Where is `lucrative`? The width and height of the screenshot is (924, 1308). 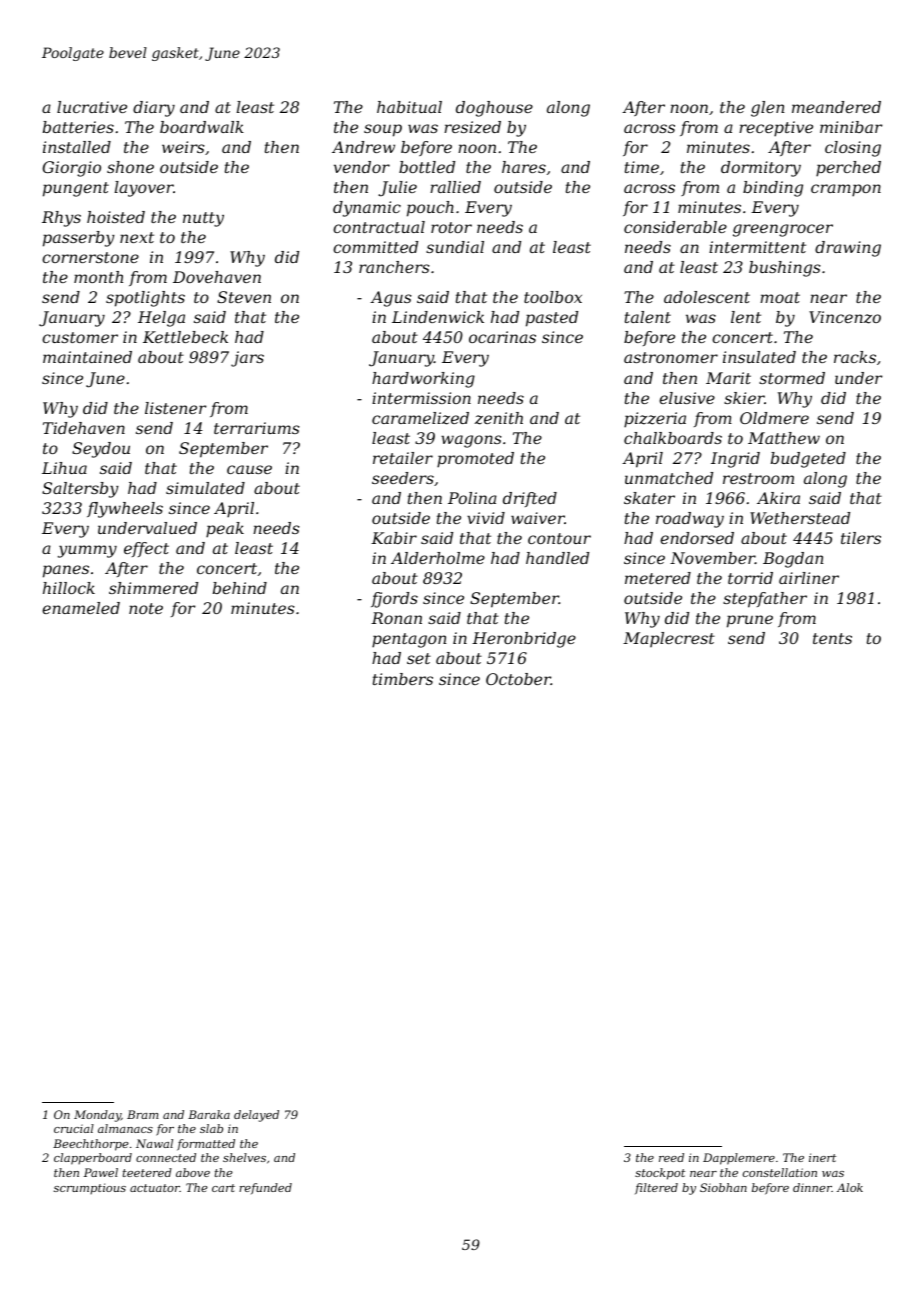 lucrative is located at coordinates (92, 107).
